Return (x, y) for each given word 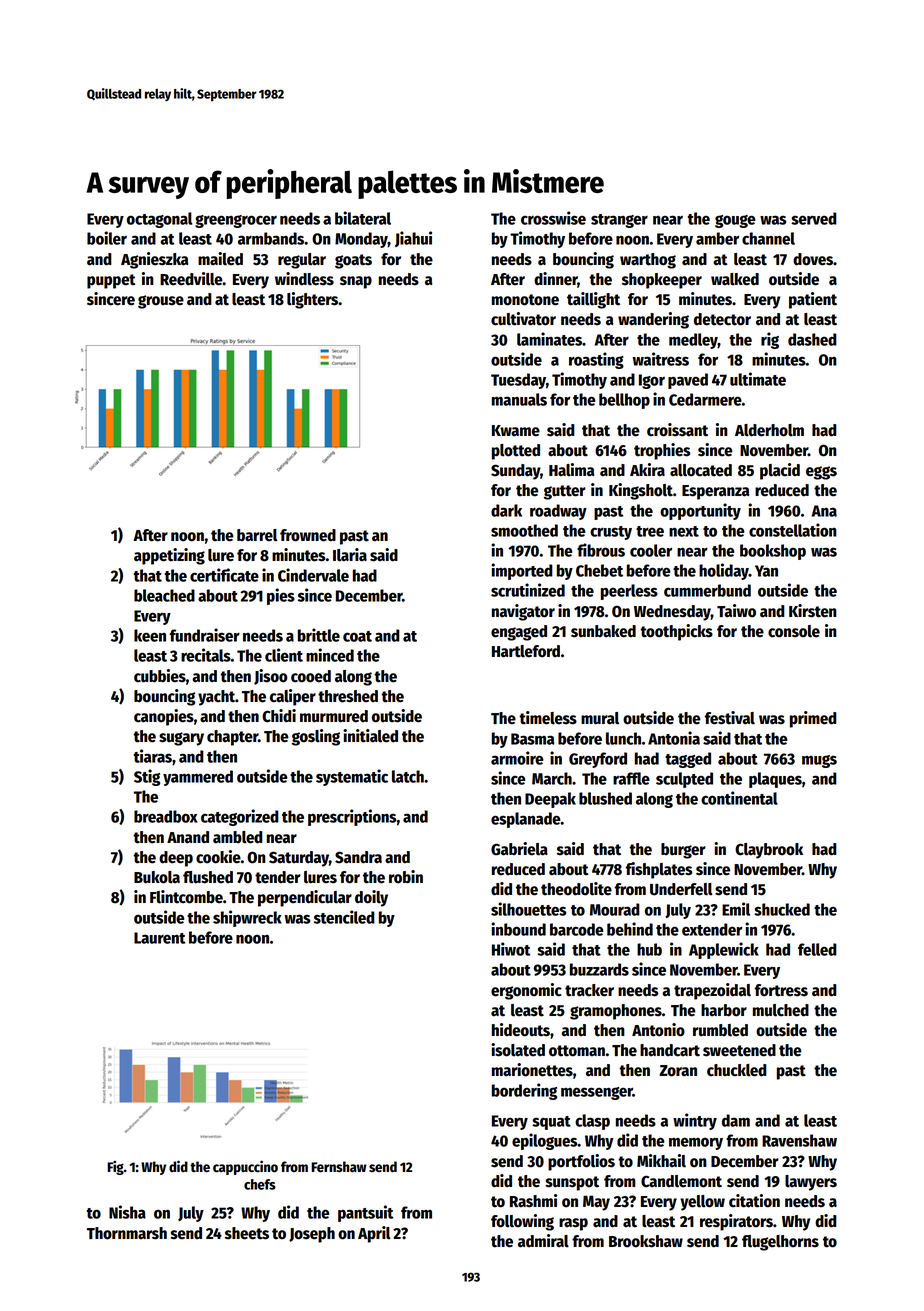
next (684, 531)
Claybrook (769, 851)
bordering (524, 1091)
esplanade (526, 820)
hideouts (521, 1030)
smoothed (524, 530)
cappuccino (245, 1167)
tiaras (153, 756)
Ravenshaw (799, 1140)
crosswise (553, 218)
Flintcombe (186, 897)
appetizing (169, 556)
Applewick (724, 950)
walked (735, 279)
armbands (271, 238)
